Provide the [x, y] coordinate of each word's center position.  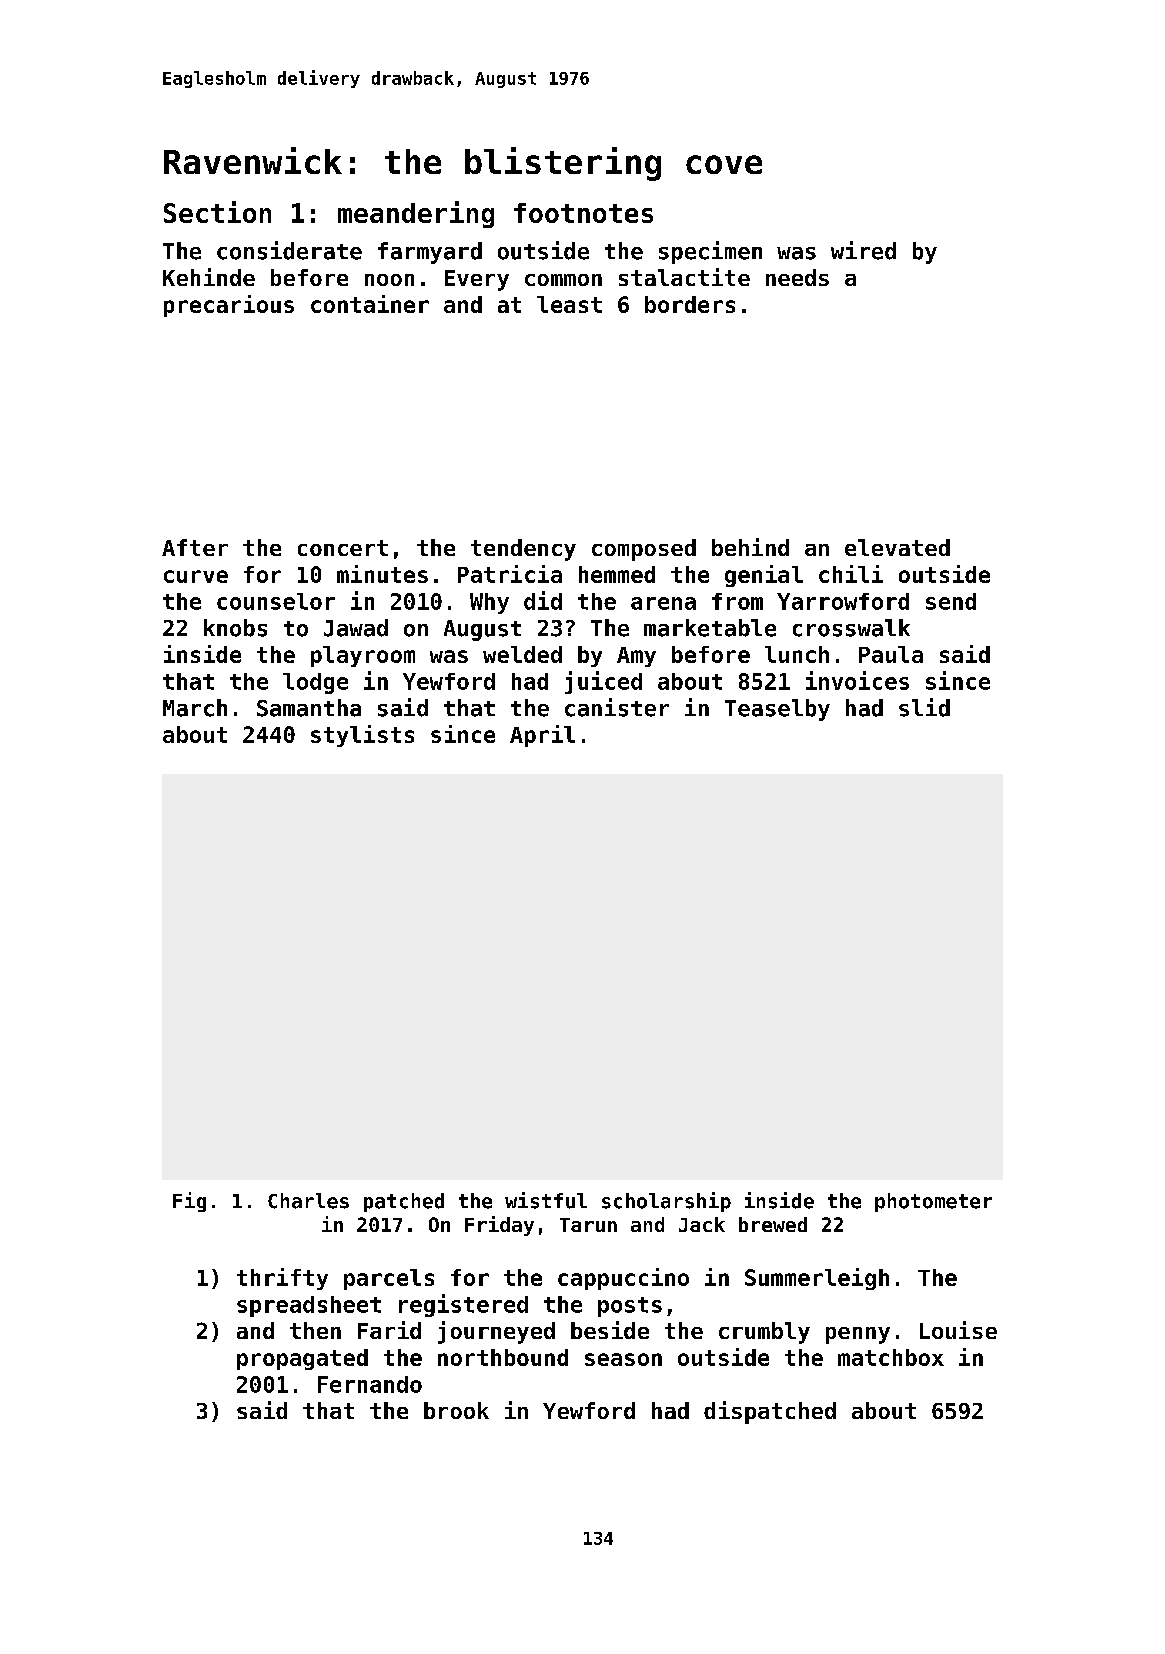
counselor [276, 601]
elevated [897, 547]
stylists [362, 736]
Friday [499, 1226]
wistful [546, 1200]
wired [863, 250]
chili [851, 574]
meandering [416, 214]
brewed [773, 1224]
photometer [933, 1202]
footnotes [583, 213]
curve [196, 576]
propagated [302, 1359]
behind [750, 547]
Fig [189, 1202]
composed [644, 550]
